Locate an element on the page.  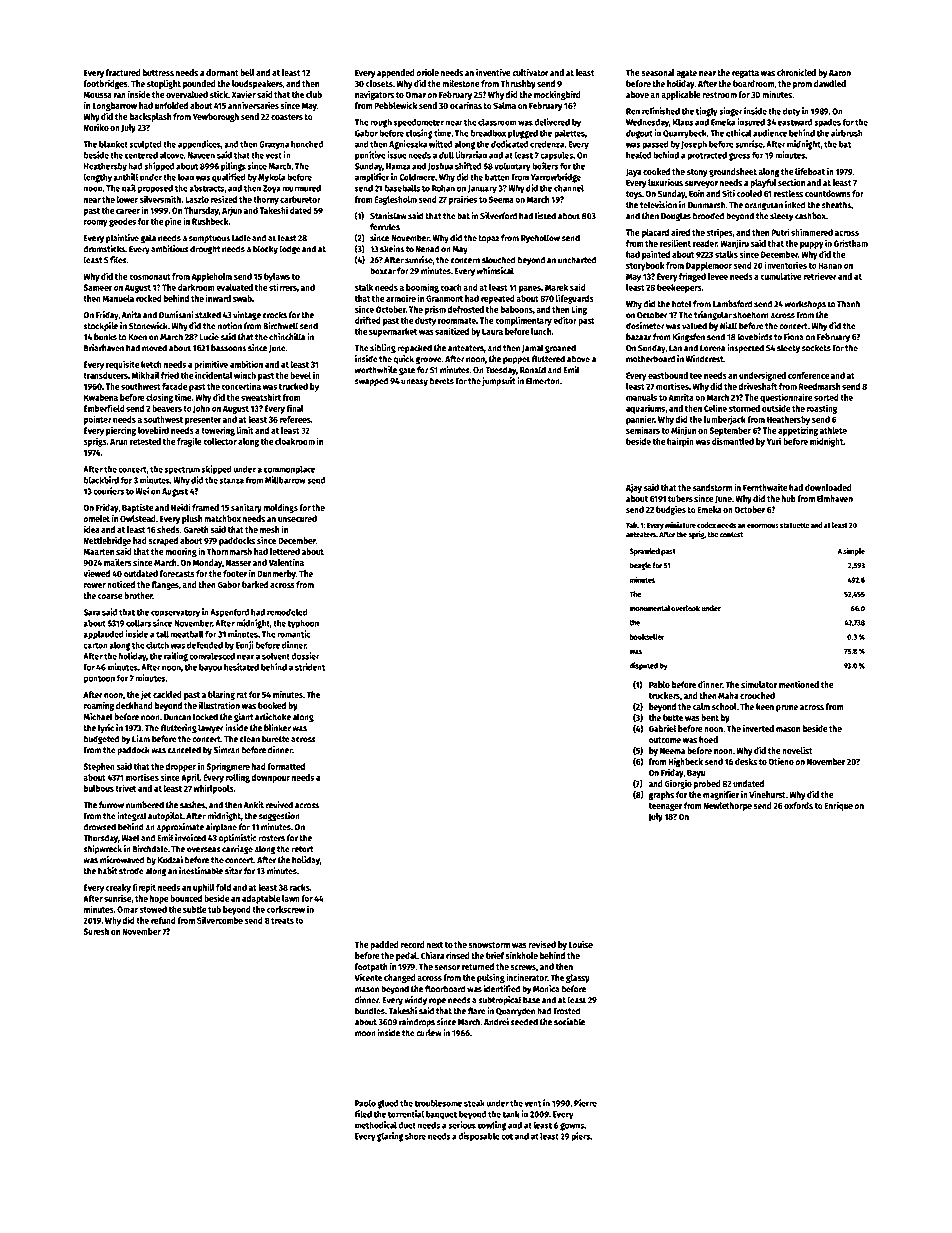
fractured is located at coordinates (123, 72).
